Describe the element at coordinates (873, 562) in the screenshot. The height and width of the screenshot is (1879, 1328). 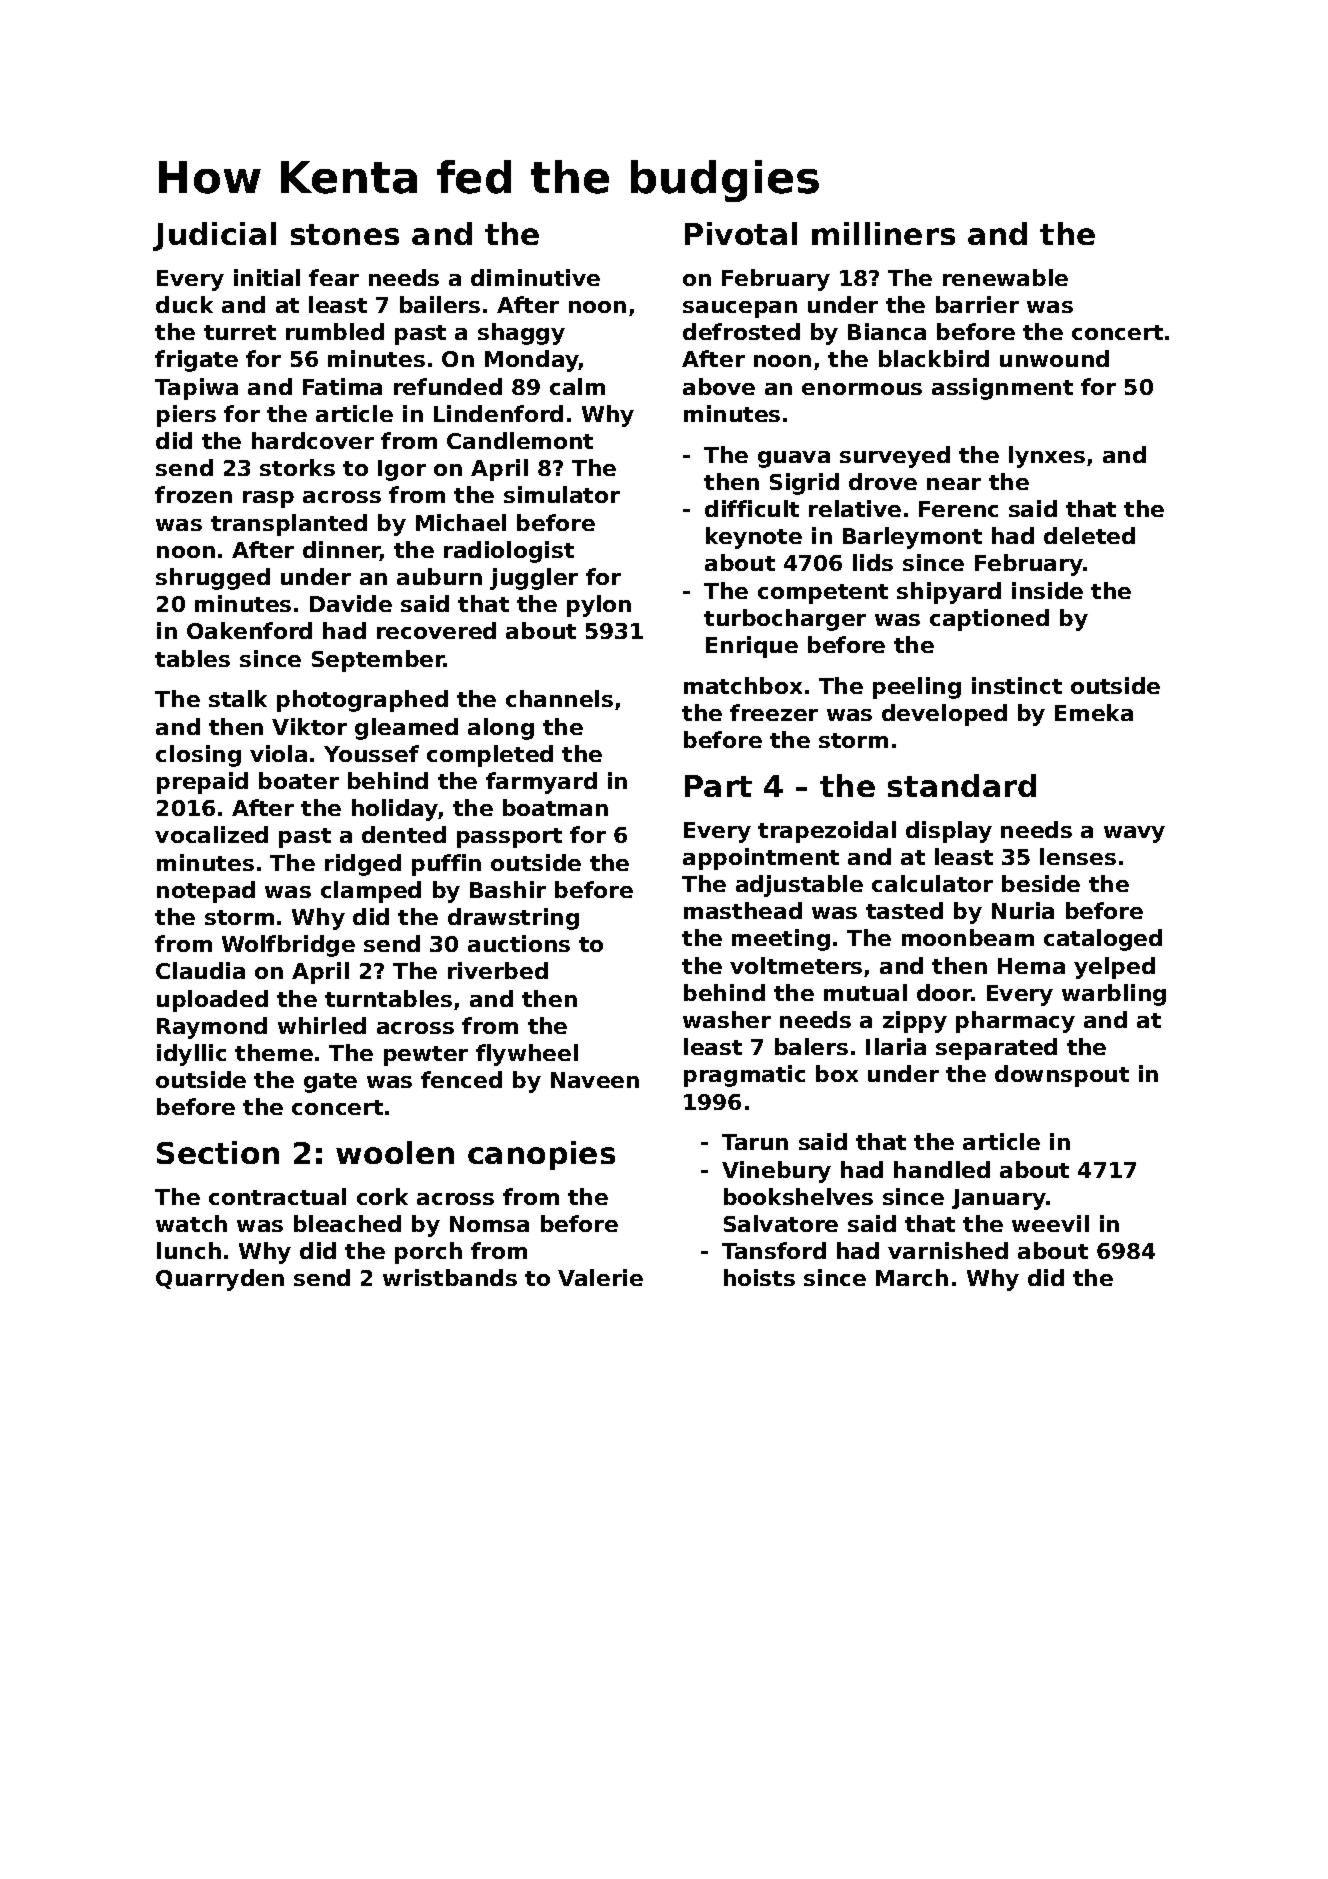
I see `lids` at that location.
